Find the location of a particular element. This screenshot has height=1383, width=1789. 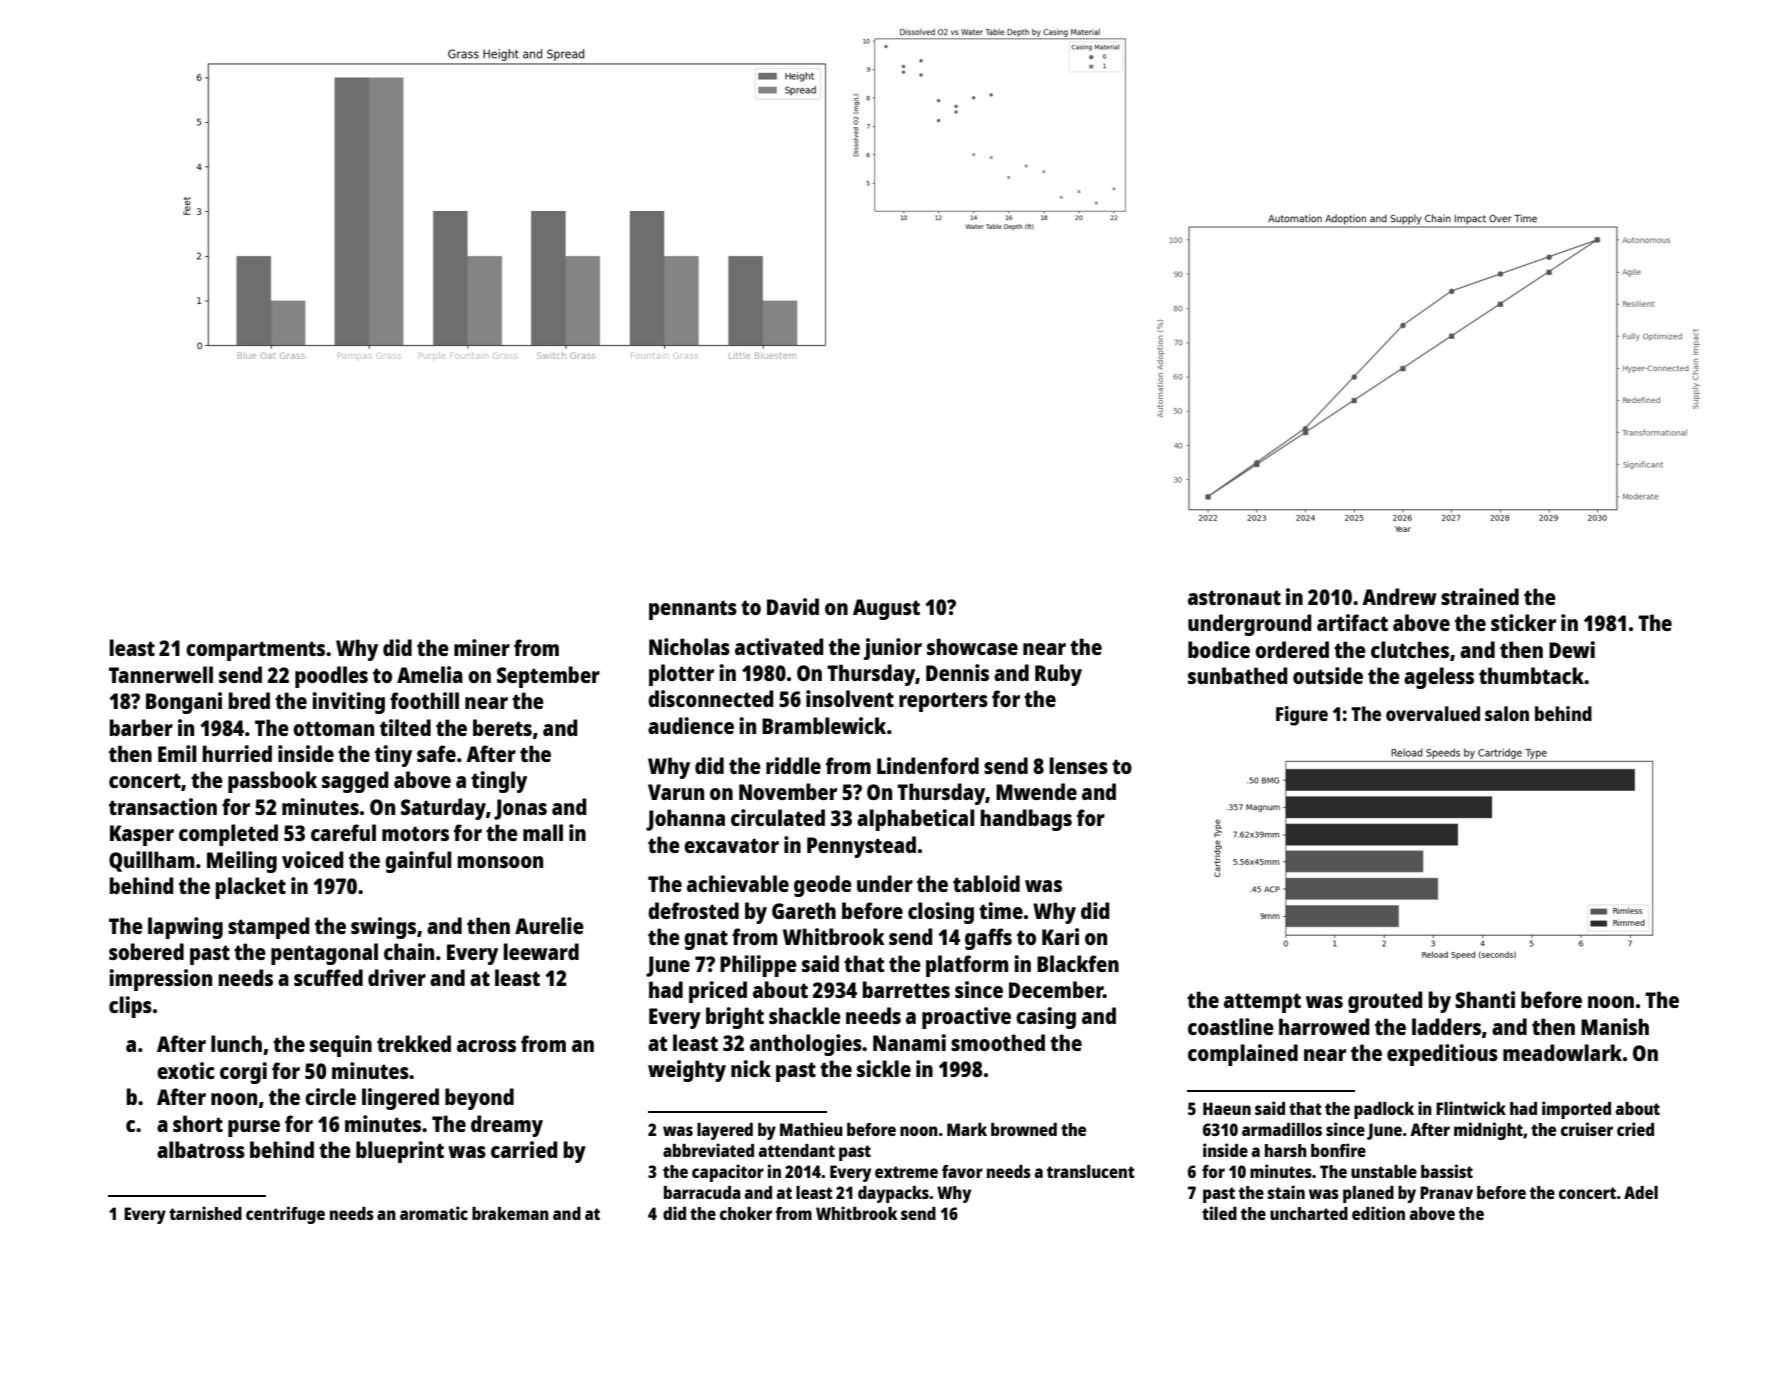

across is located at coordinates (486, 1046).
